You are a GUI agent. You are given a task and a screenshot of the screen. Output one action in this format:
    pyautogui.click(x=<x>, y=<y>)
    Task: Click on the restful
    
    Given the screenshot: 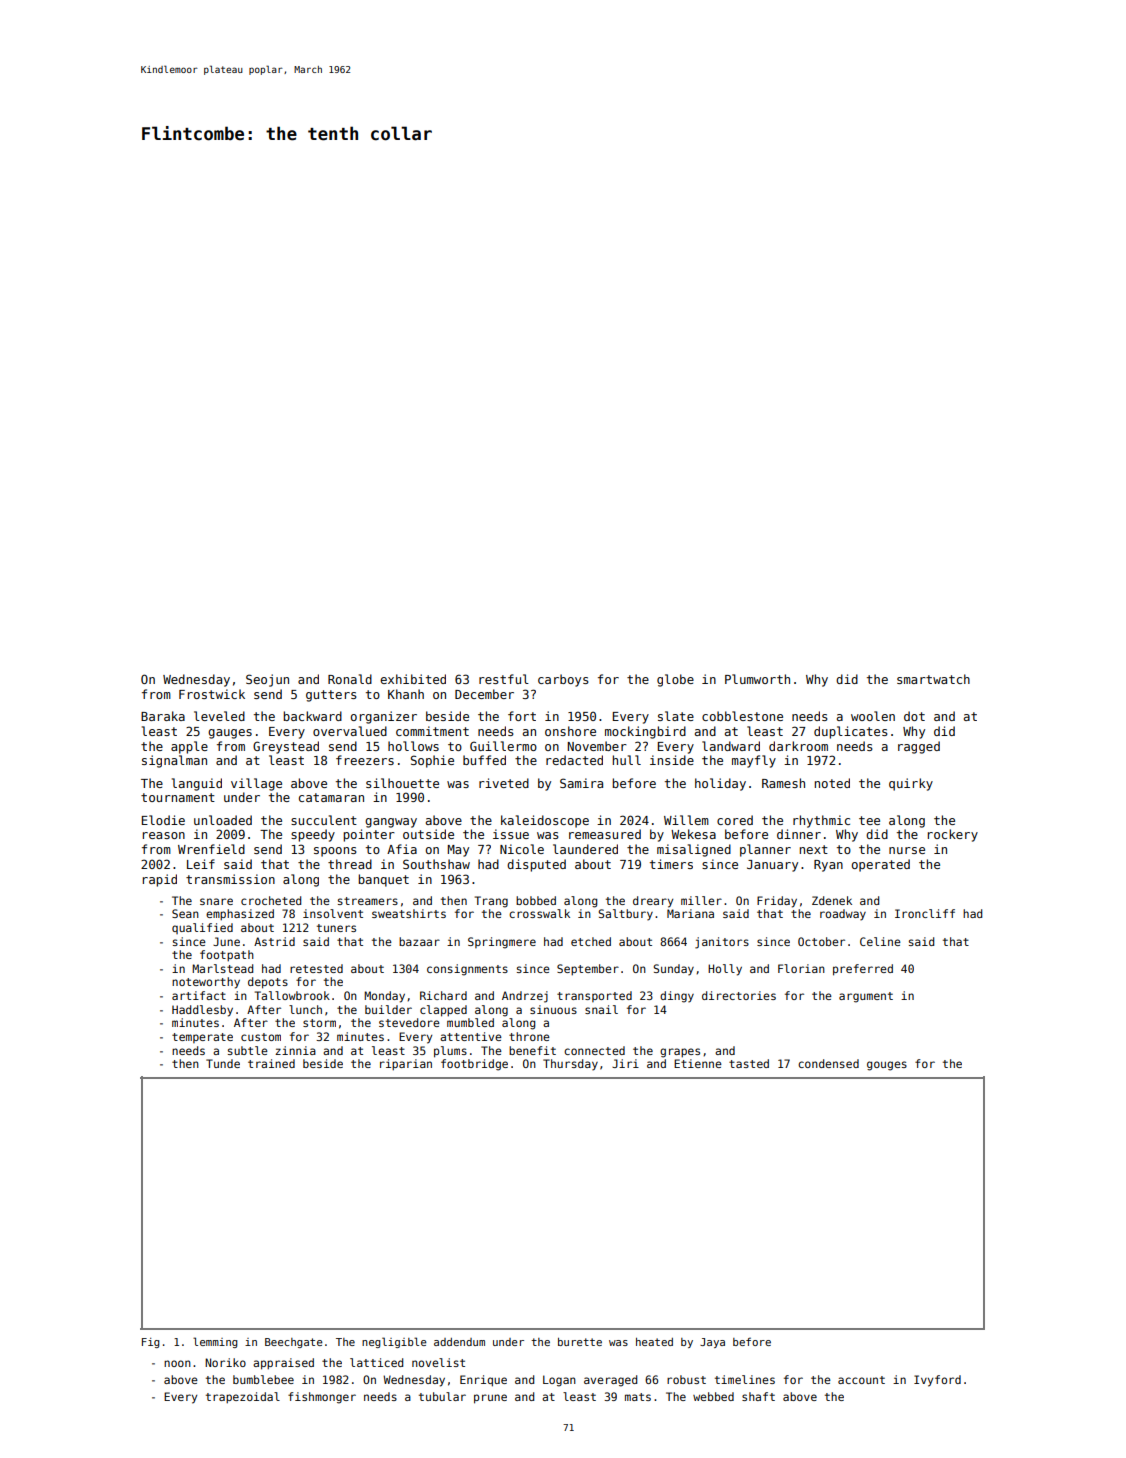 What is the action you would take?
    pyautogui.click(x=504, y=679)
